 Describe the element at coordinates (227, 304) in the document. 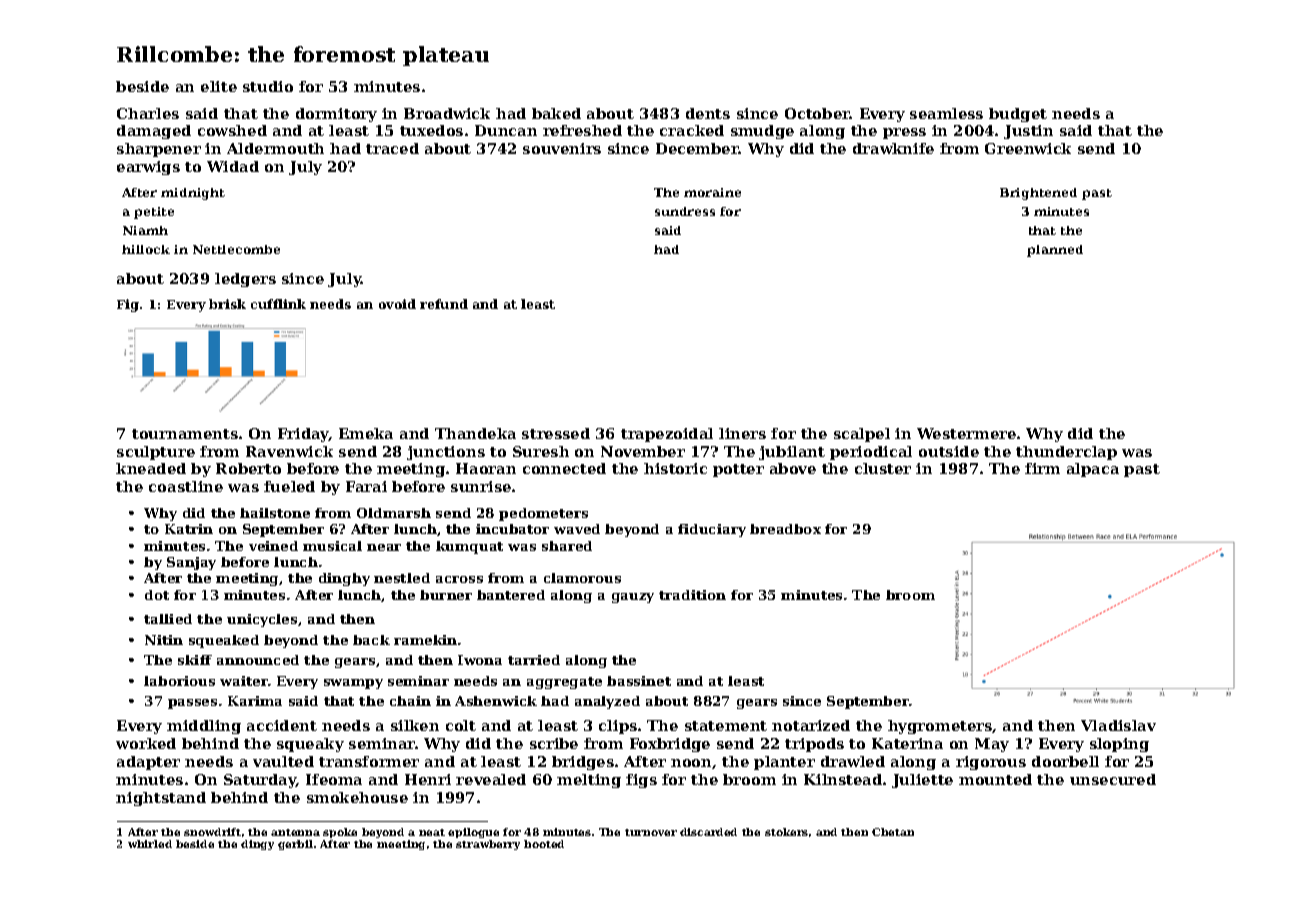

I see `brisk` at that location.
